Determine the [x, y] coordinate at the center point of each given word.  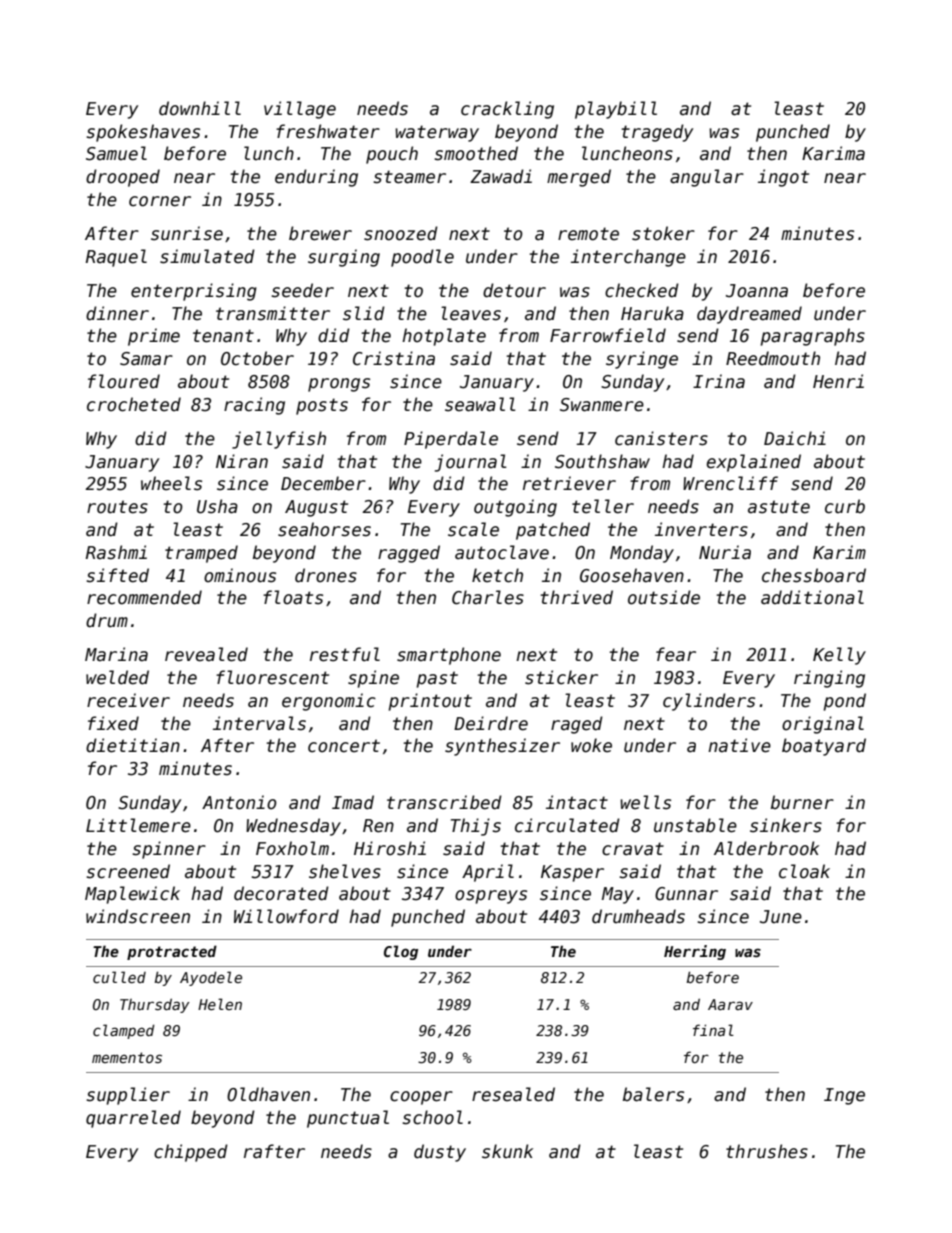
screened [128, 871]
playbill [616, 110]
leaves [471, 313]
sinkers [786, 825]
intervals [259, 723]
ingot [783, 178]
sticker [561, 677]
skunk [507, 1151]
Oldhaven [268, 1094]
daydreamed [749, 315]
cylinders [709, 702]
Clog [401, 952]
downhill [200, 108]
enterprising [194, 292]
